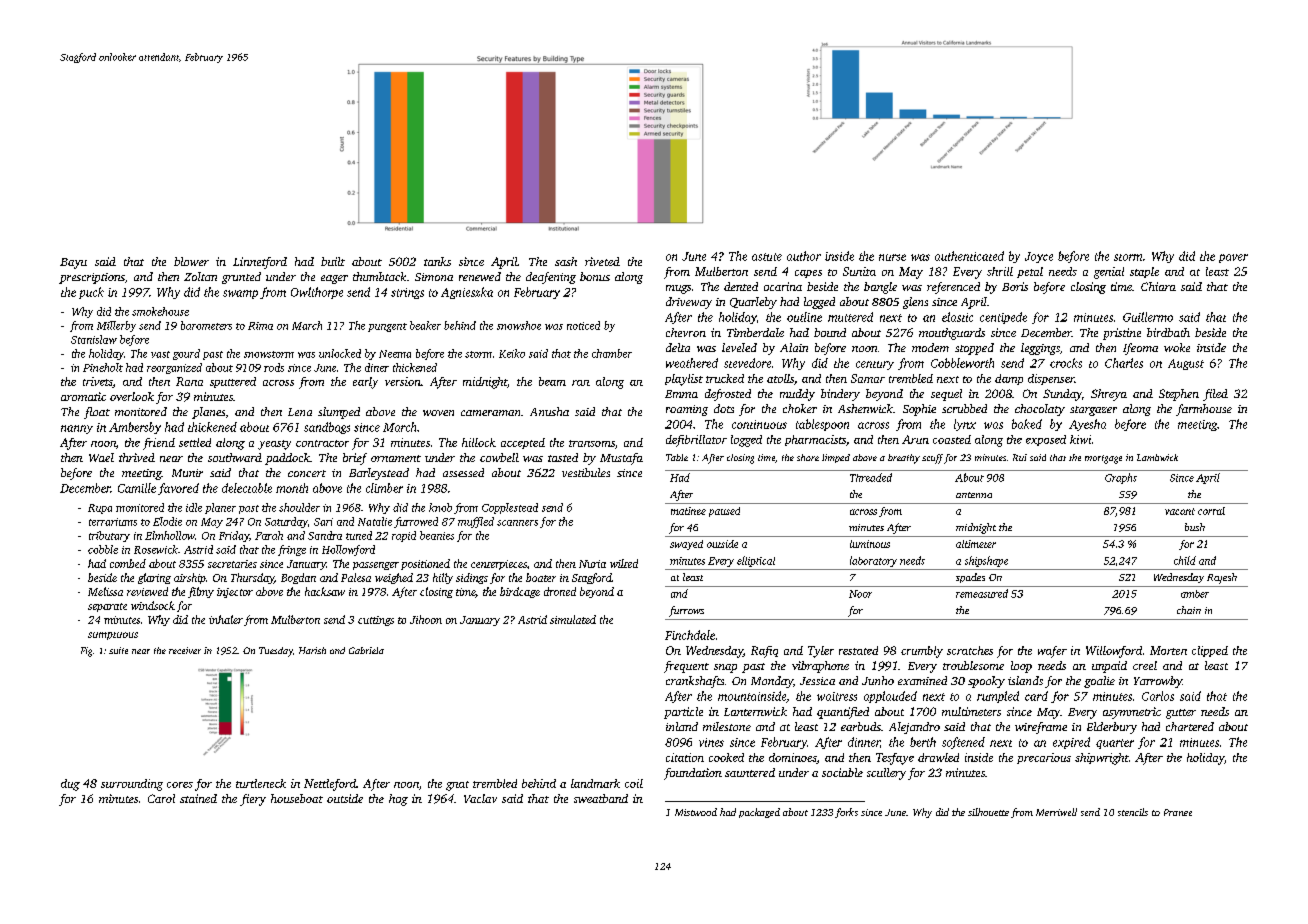 This screenshot has width=1308, height=924. What do you see at coordinates (696, 441) in the screenshot?
I see `defibrillator` at bounding box center [696, 441].
